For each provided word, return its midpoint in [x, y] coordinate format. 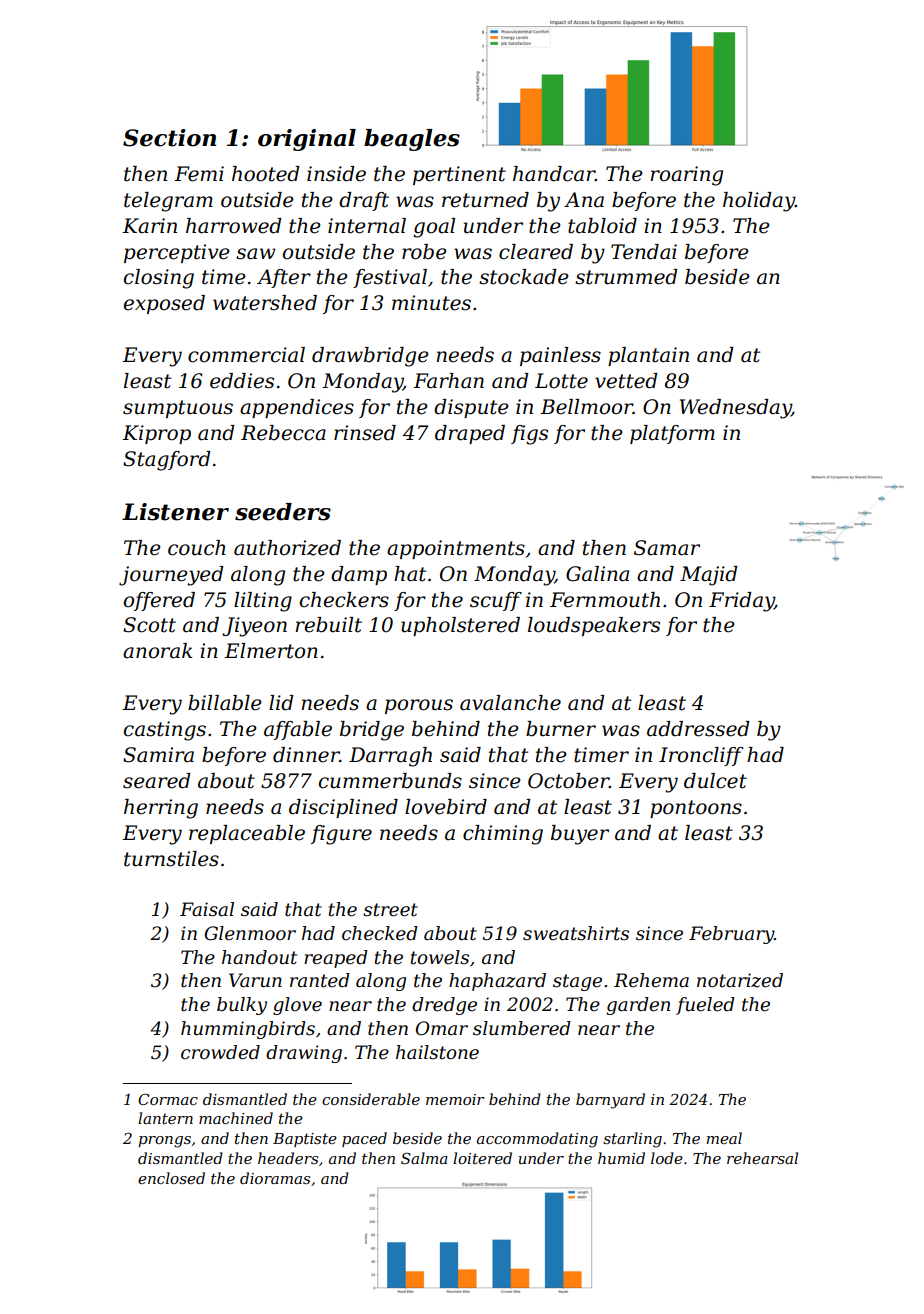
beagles [412, 140]
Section [169, 138]
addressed [698, 729]
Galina [597, 574]
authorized [287, 548]
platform [672, 434]
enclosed [171, 1178]
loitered [482, 1158]
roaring [686, 176]
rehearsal [762, 1158]
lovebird [446, 807]
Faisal [207, 909]
